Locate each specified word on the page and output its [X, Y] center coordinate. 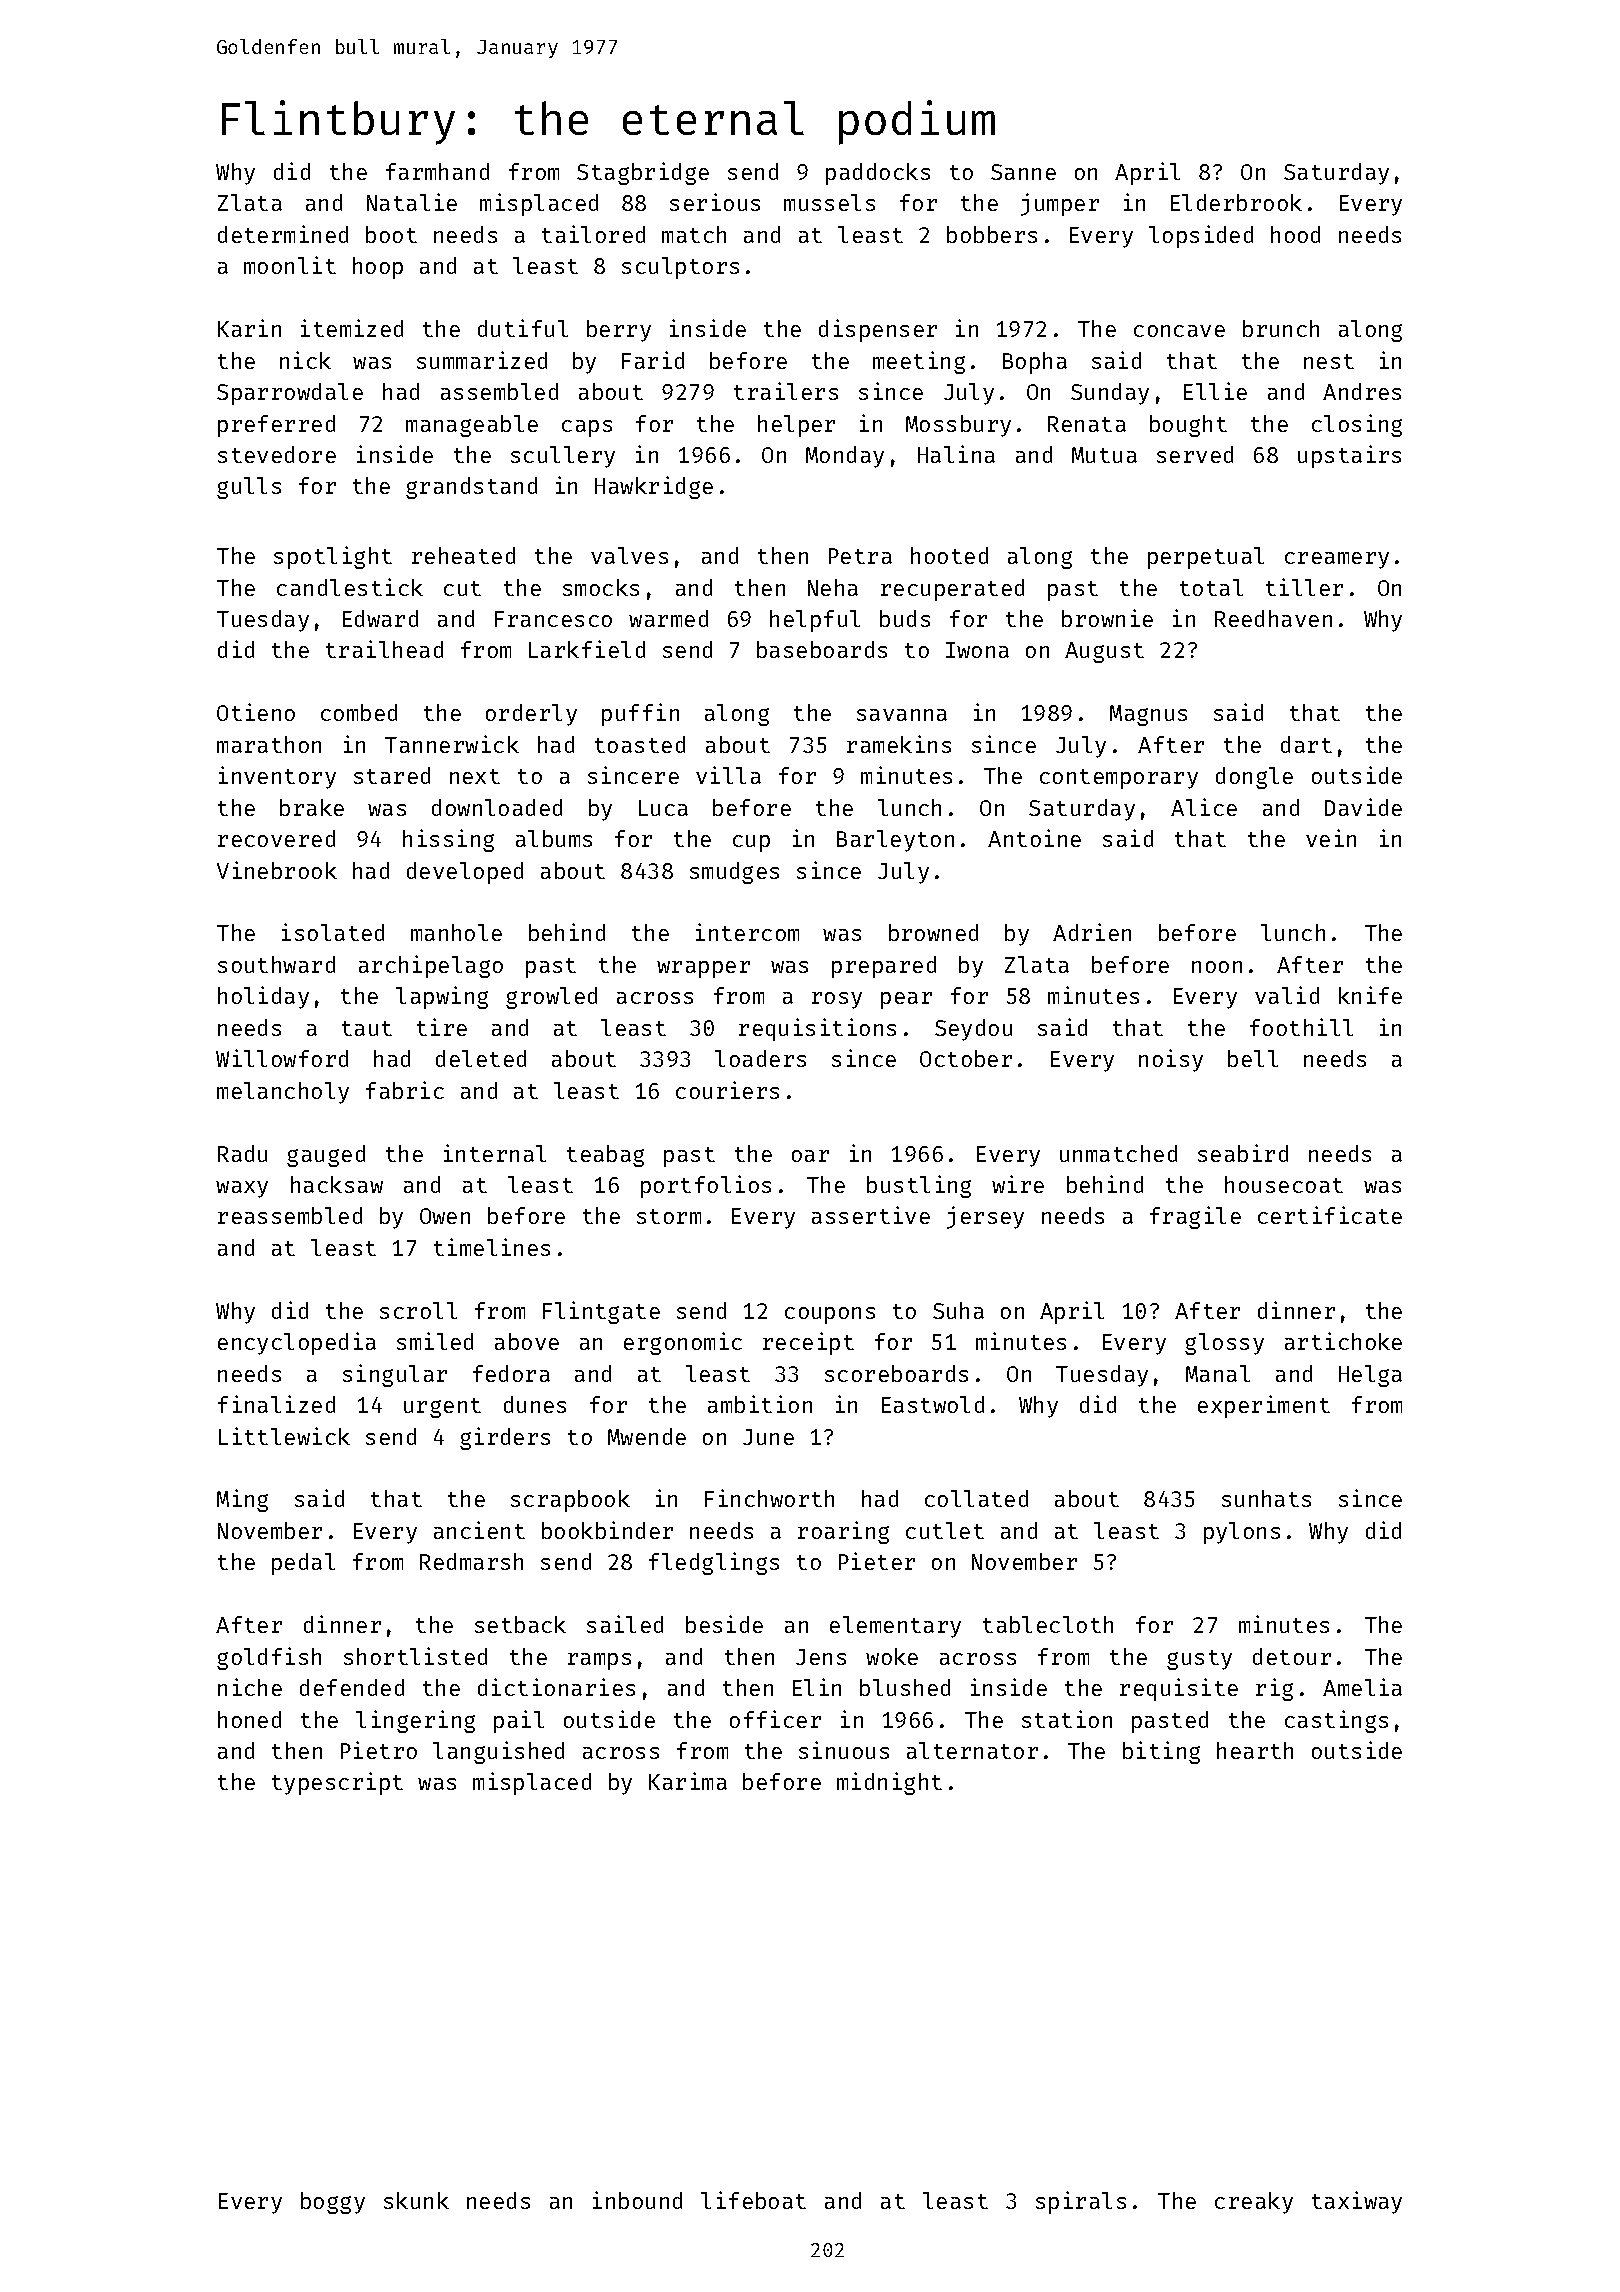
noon [1217, 967]
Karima [688, 1781]
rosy [837, 1000]
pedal [303, 1564]
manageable [472, 426]
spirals [1081, 2202]
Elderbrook [1236, 202]
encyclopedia [297, 1343]
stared [392, 775]
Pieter [877, 1561]
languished [498, 1752]
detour [1292, 1656]
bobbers [992, 234]
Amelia [1362, 1687]
